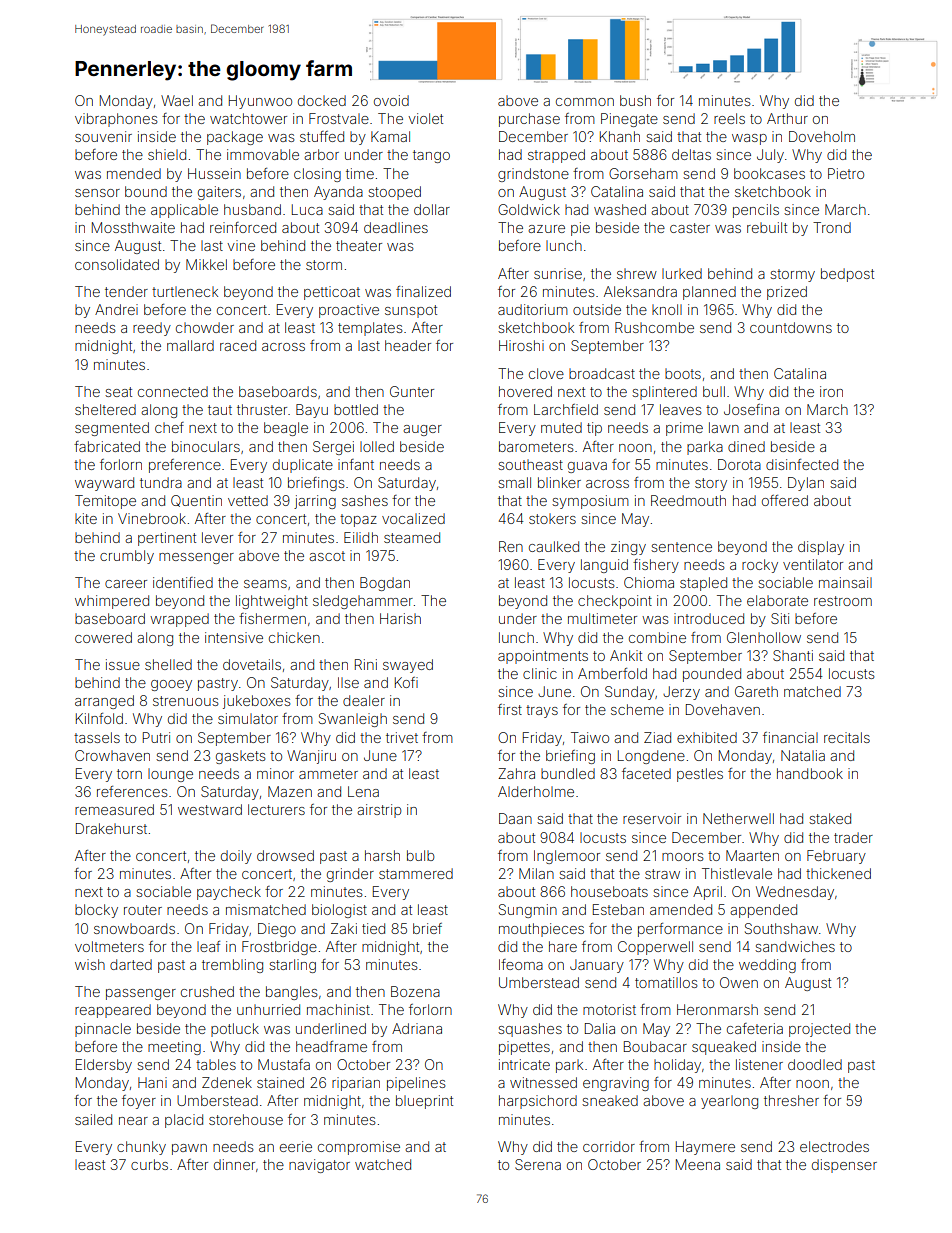  What do you see at coordinates (664, 393) in the image?
I see `splintered` at bounding box center [664, 393].
